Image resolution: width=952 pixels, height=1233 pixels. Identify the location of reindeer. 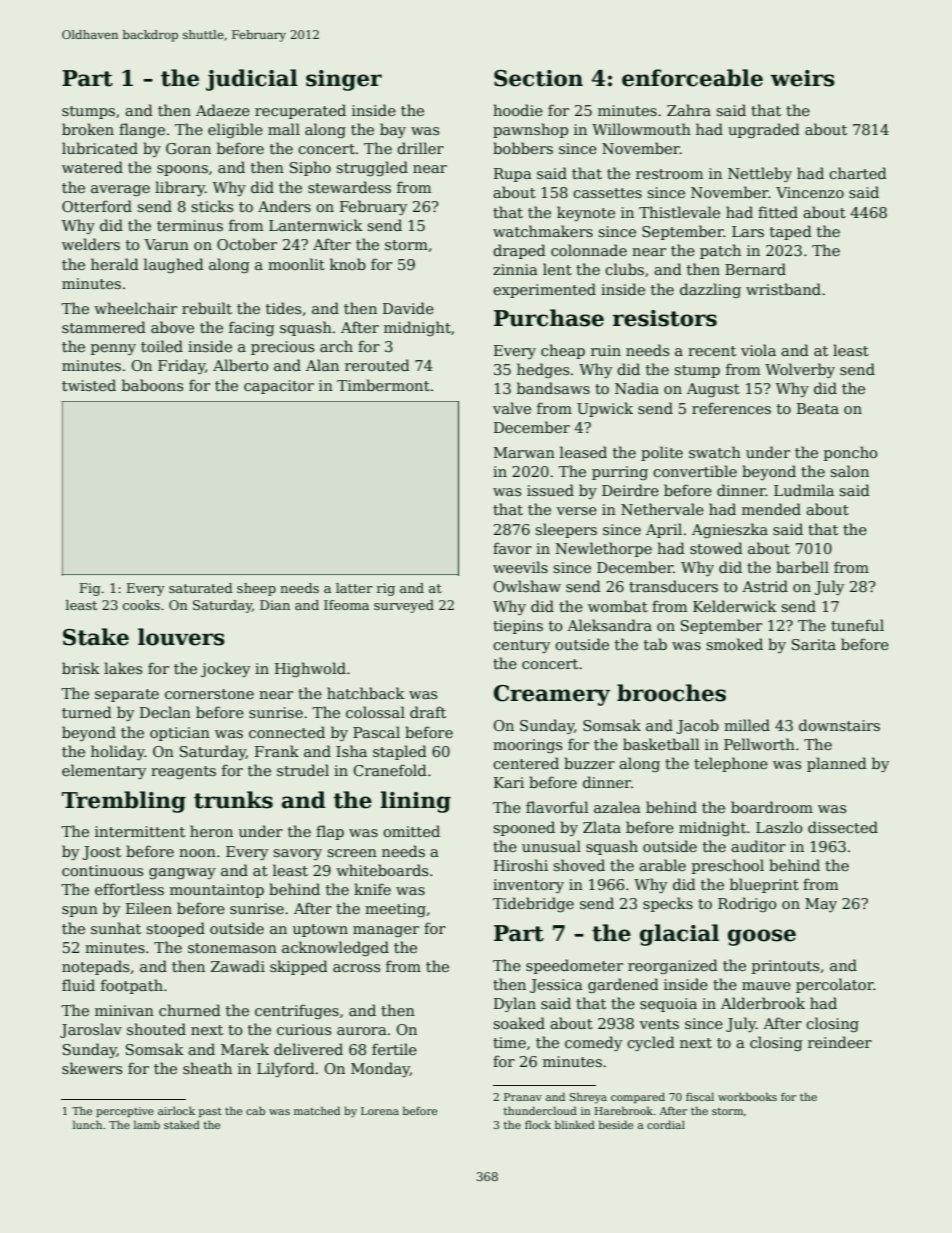
(840, 1042).
